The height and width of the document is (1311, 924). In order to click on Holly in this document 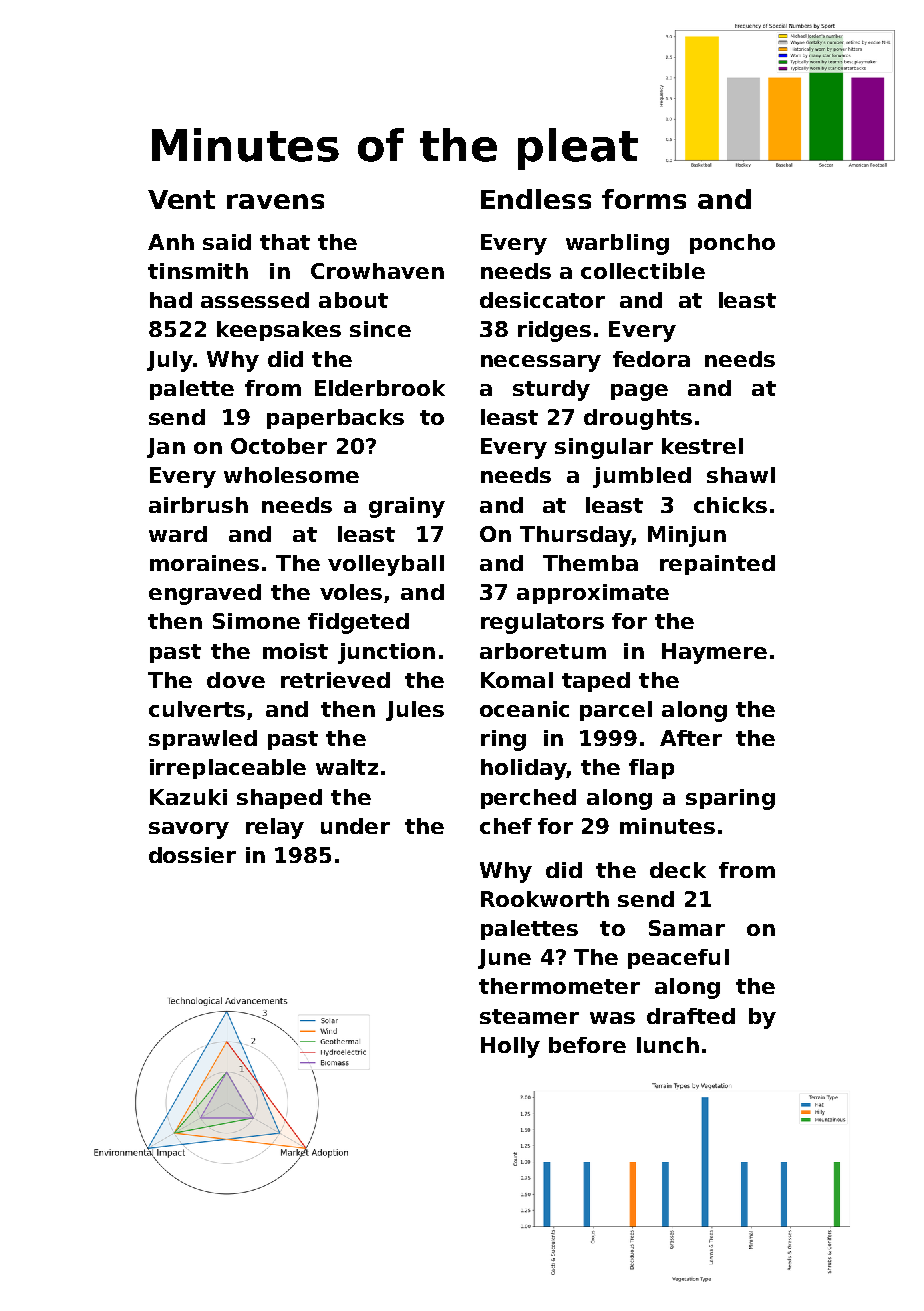, I will do `click(510, 1047)`.
